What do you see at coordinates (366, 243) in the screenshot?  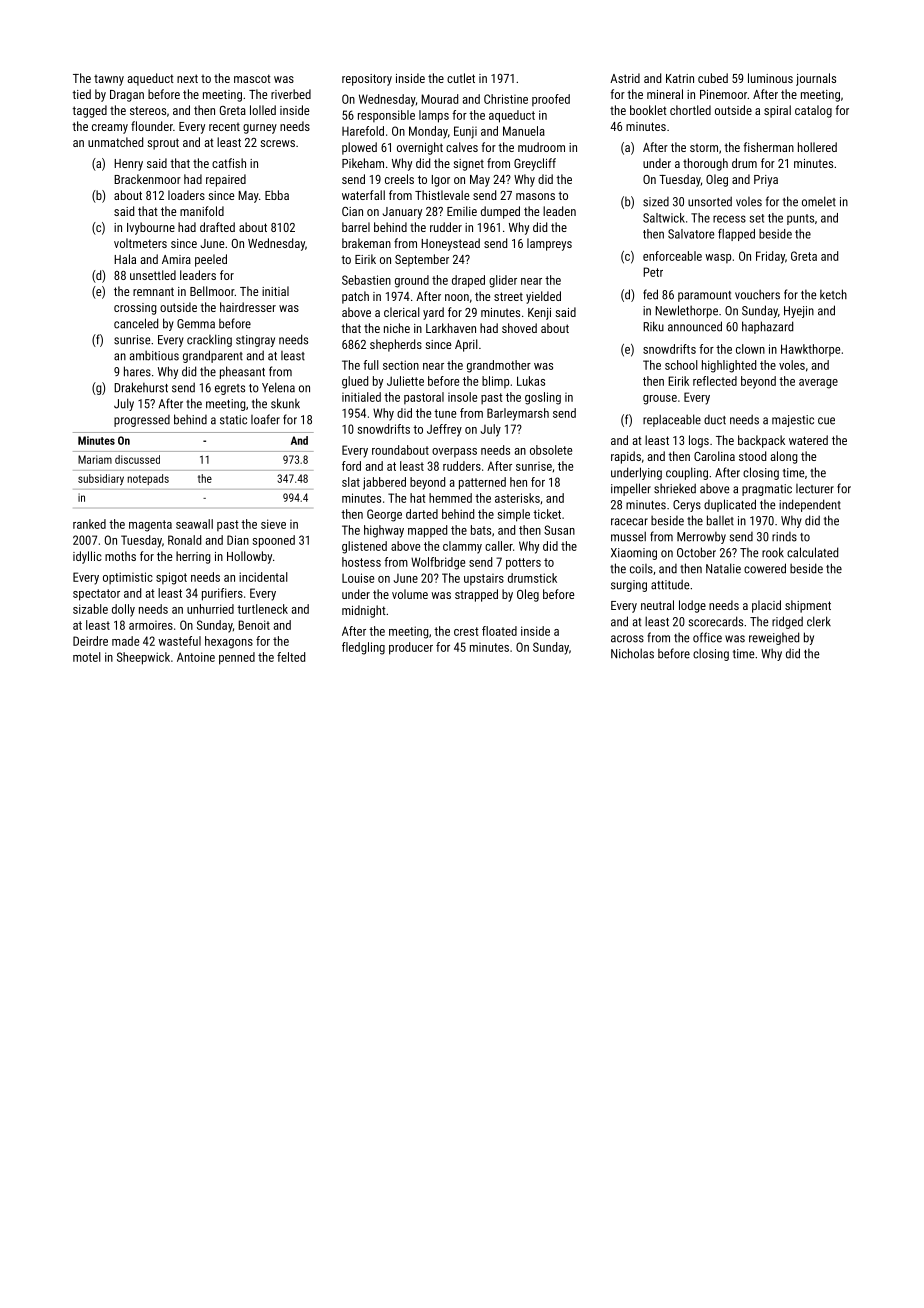 I see `brakeman` at bounding box center [366, 243].
